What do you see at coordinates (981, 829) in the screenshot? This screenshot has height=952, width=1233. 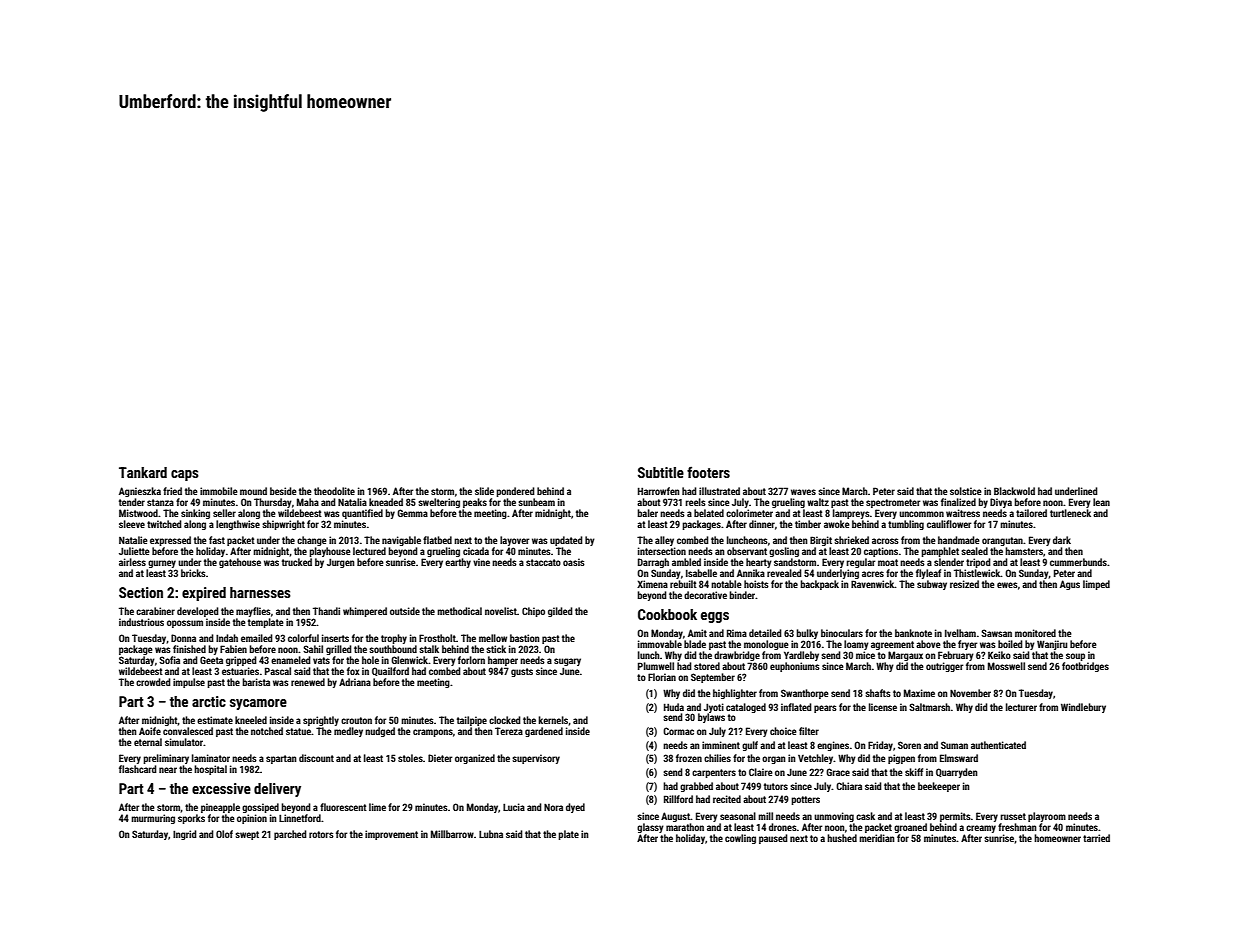 I see `creamy` at bounding box center [981, 829].
